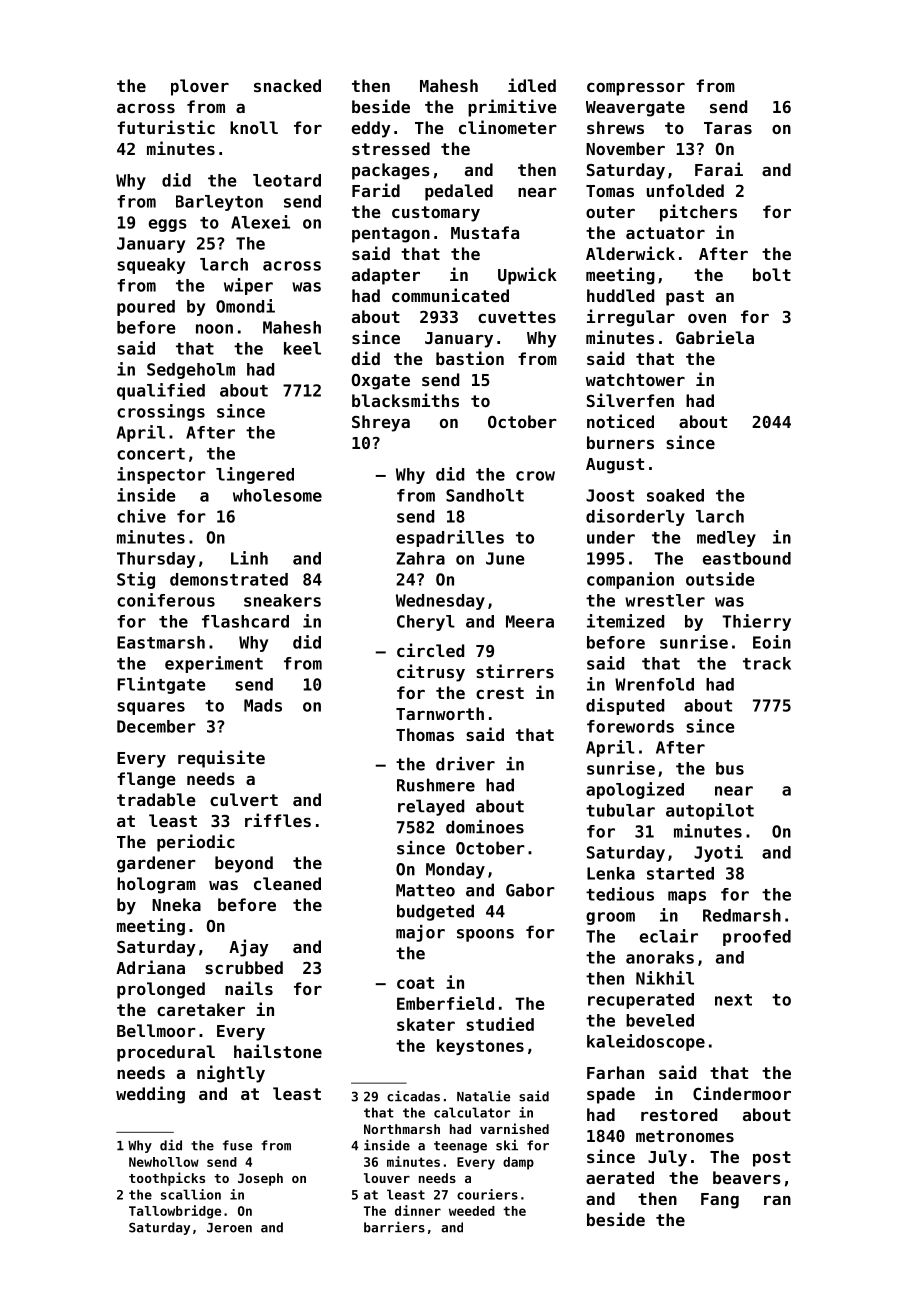 The image size is (908, 1316). I want to click on coniferous, so click(166, 600).
